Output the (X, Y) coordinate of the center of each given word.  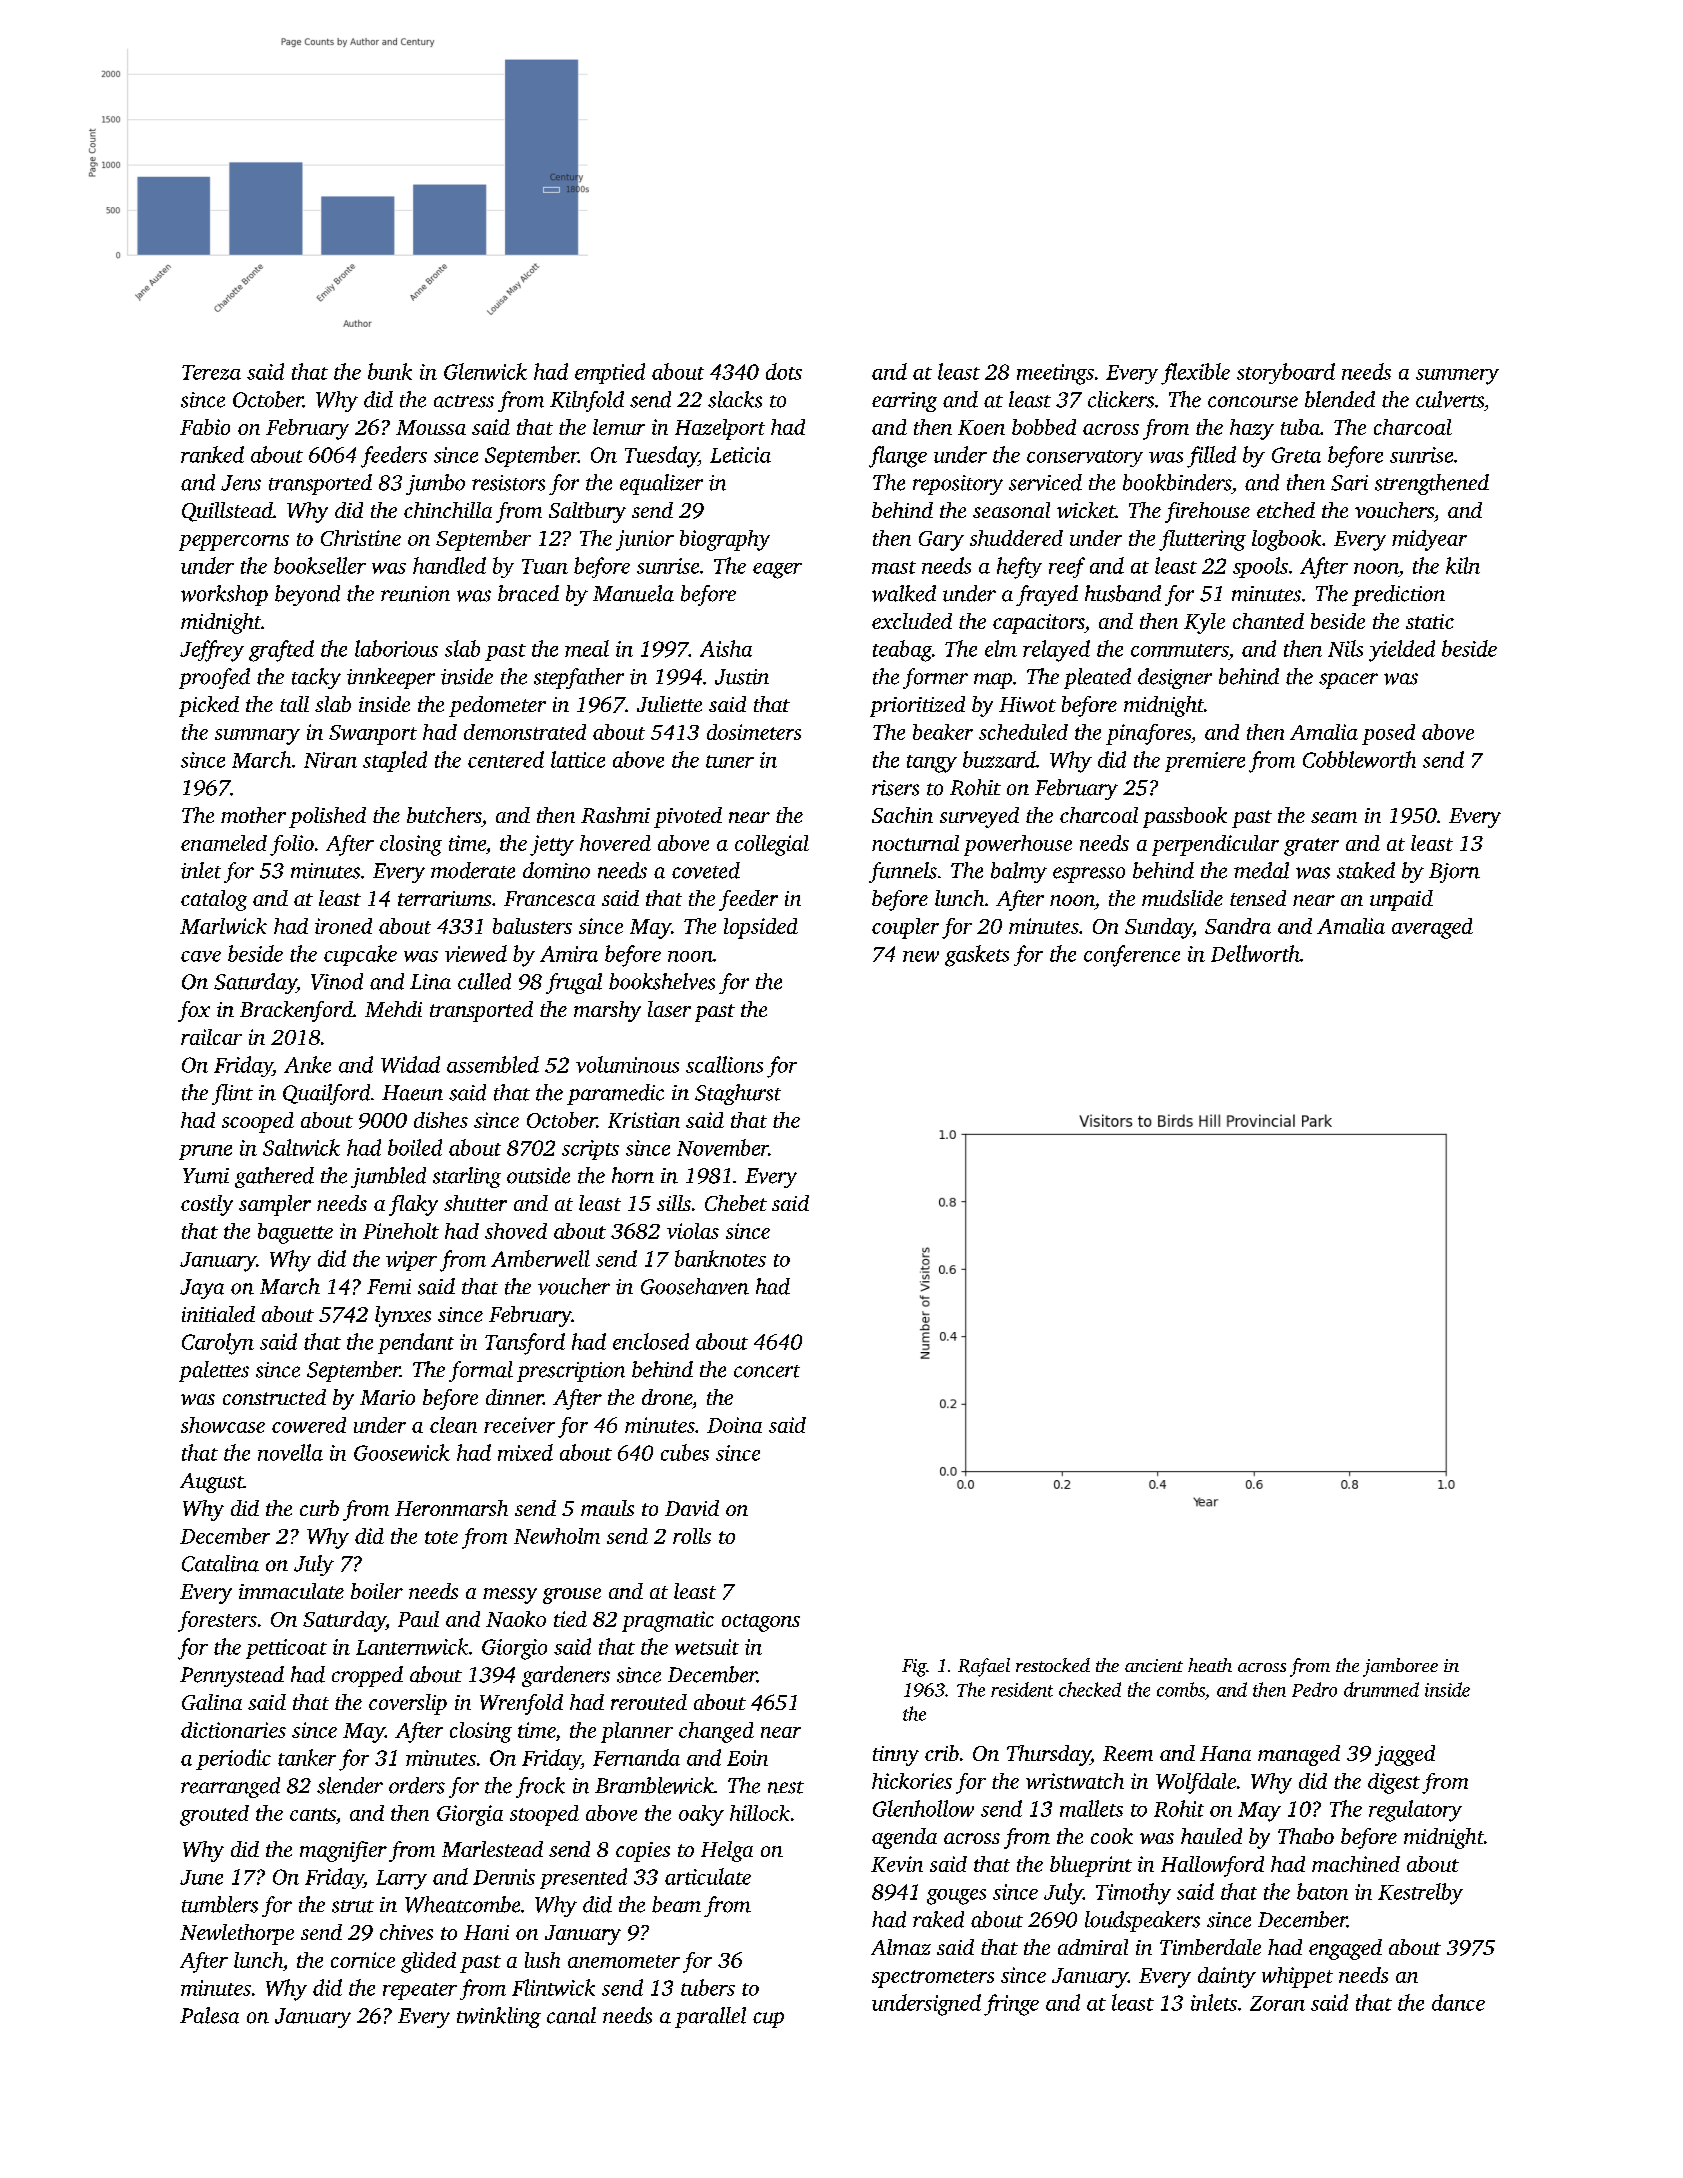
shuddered (1016, 538)
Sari (1349, 483)
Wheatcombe (462, 1904)
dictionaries (233, 1730)
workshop (224, 595)
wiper (411, 1261)
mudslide (1182, 898)
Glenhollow (923, 1808)
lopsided (761, 928)
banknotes (720, 1258)
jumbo (435, 484)
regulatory (1415, 1811)
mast (894, 567)
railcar (211, 1037)
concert (767, 1371)
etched (1286, 510)
